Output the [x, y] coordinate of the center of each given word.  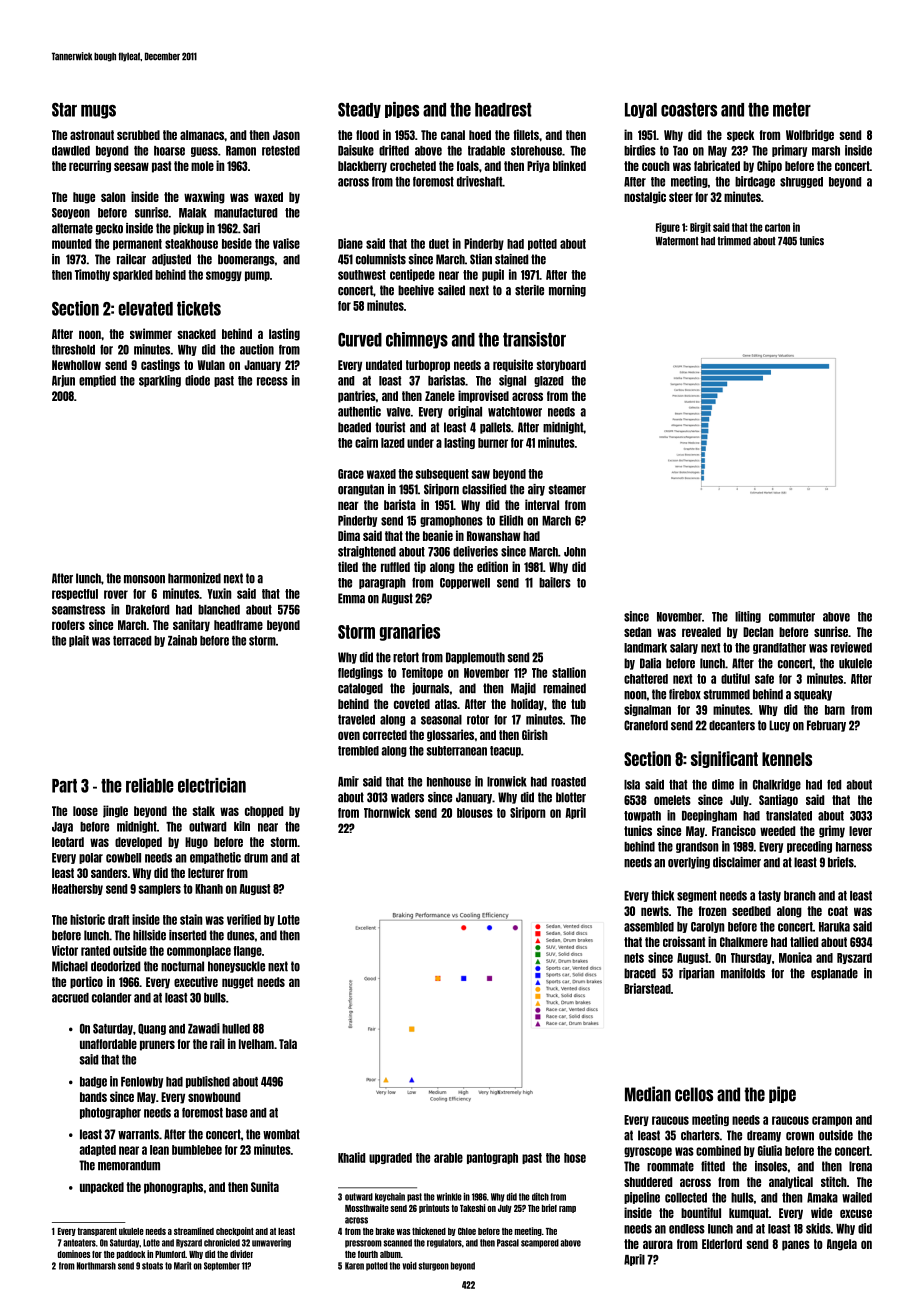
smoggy [224, 276]
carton [777, 227]
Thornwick [387, 812]
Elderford [722, 1244]
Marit [183, 1266]
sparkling [160, 381]
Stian [481, 259]
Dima [349, 535]
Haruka [834, 927]
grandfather [779, 648]
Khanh [209, 889]
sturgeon [433, 1266]
